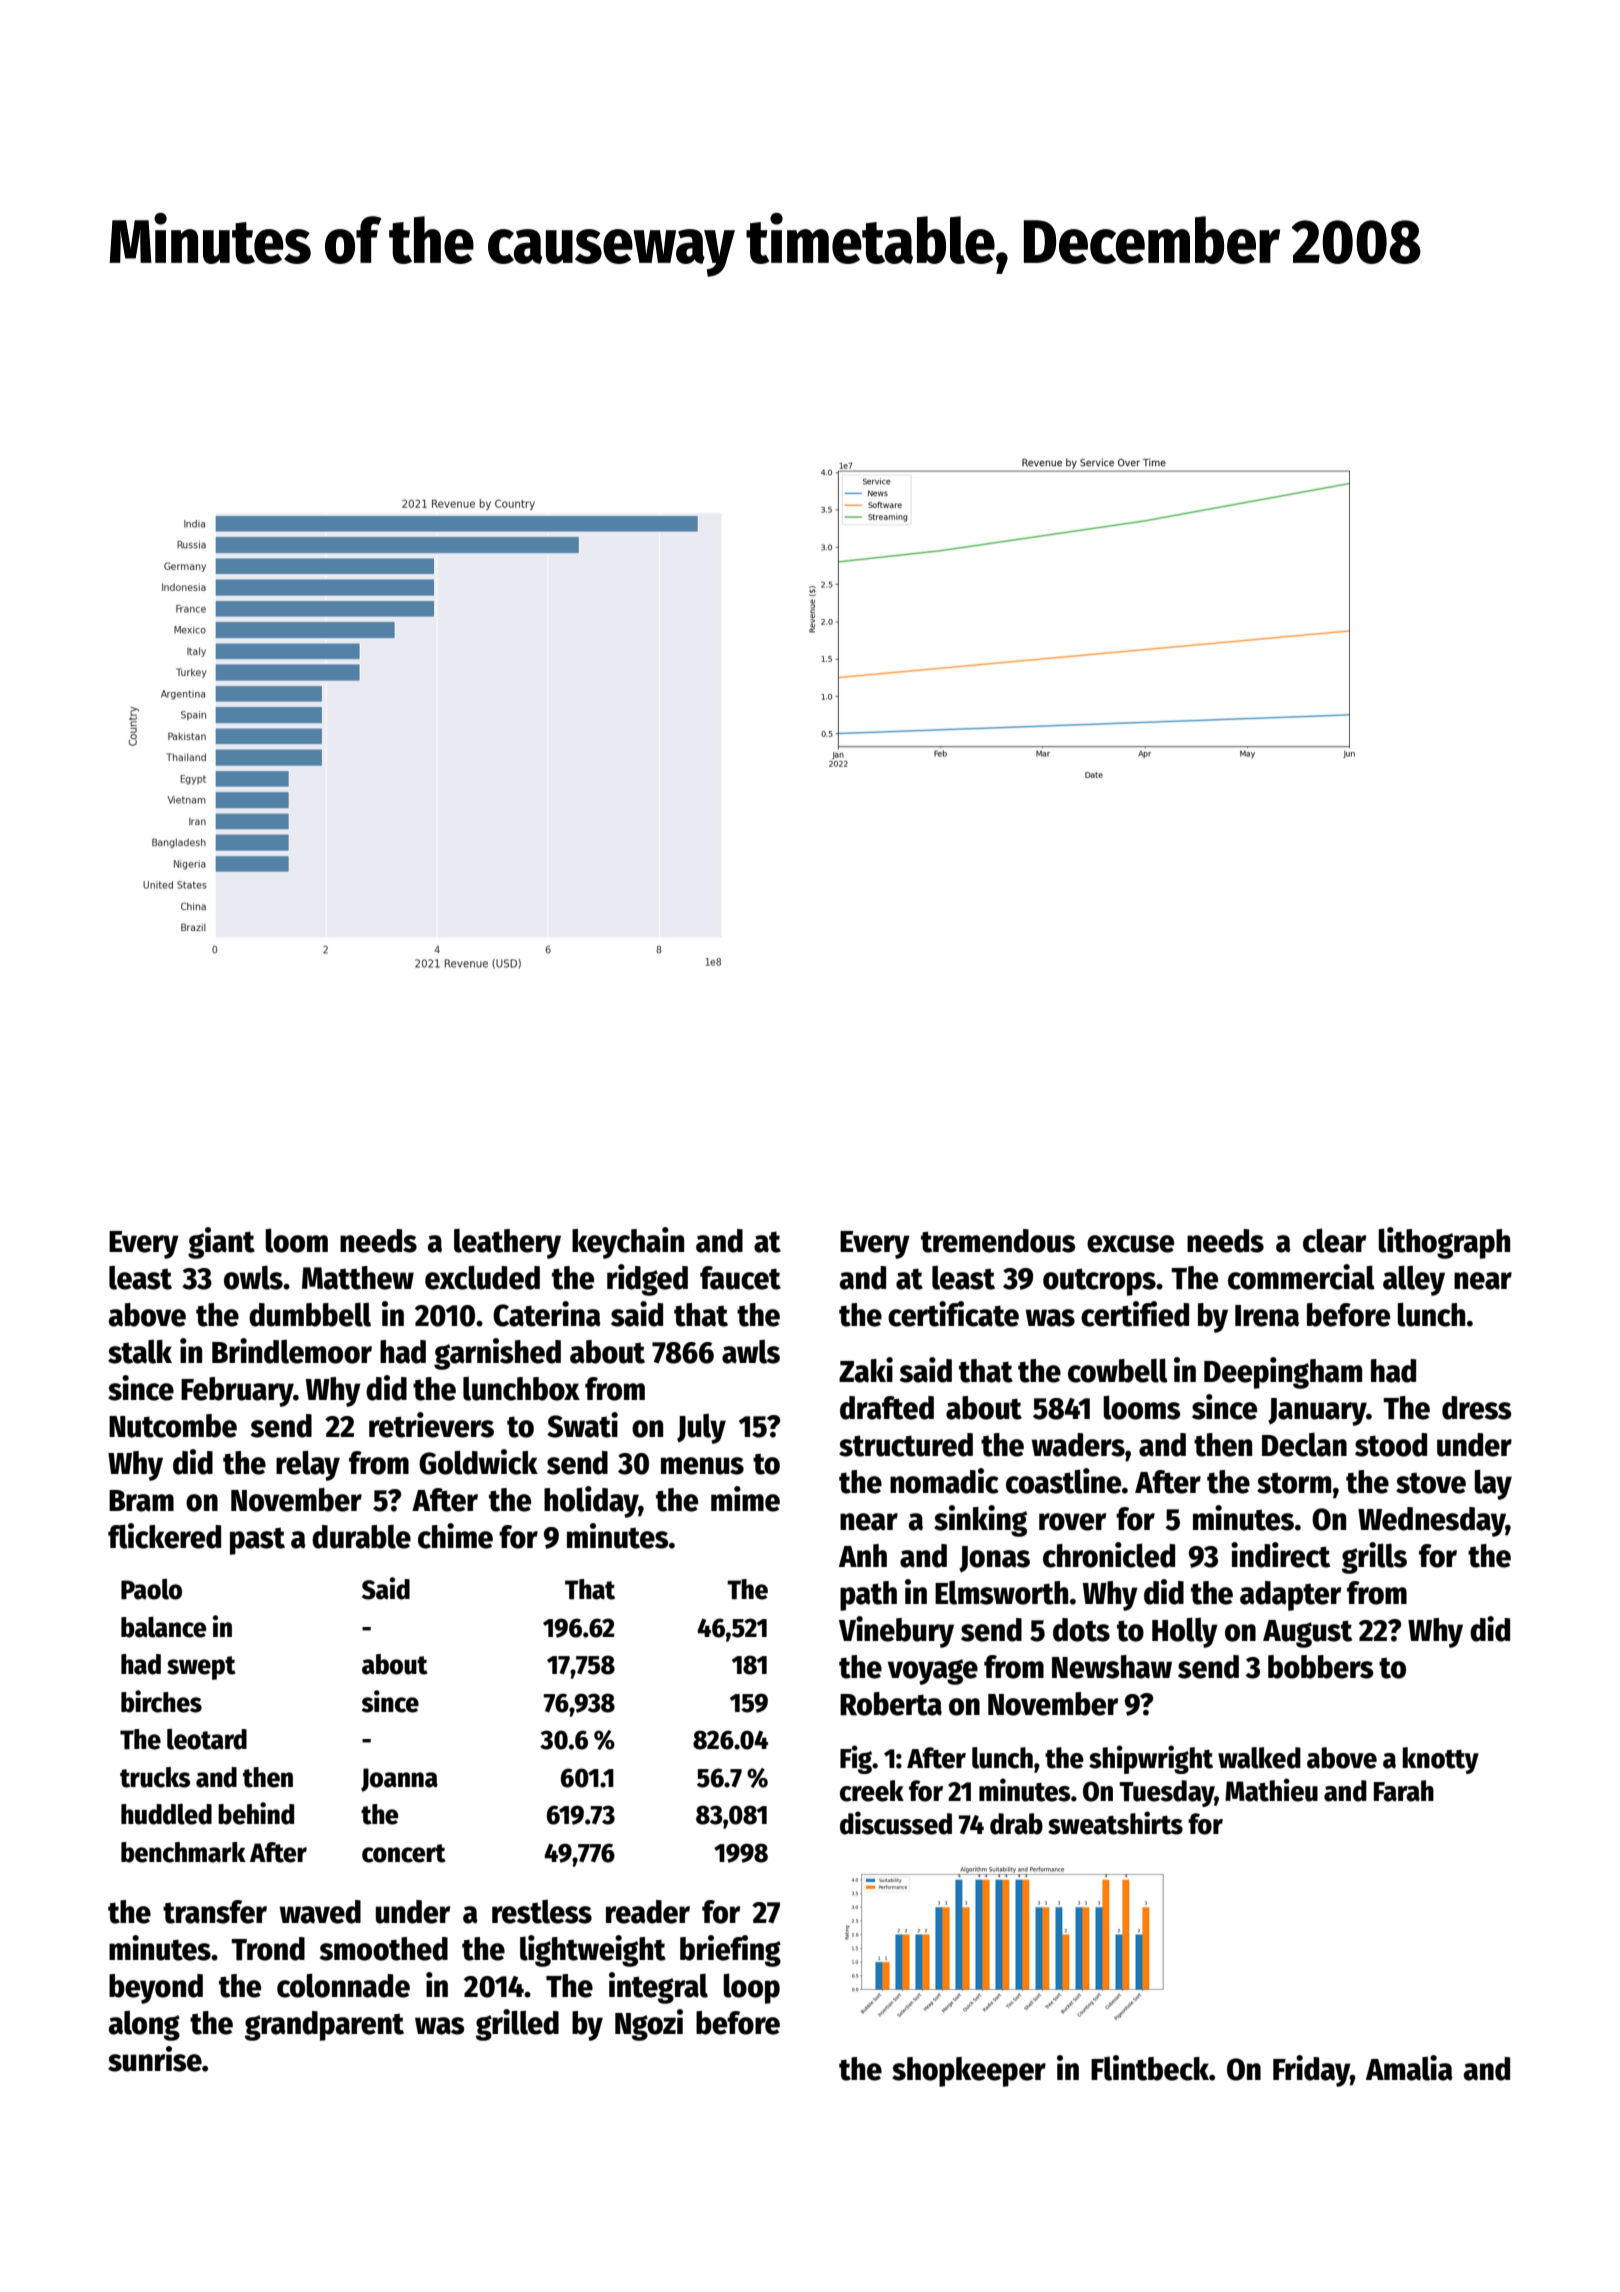 This image has height=2292, width=1620. I want to click on Trond, so click(268, 1949).
